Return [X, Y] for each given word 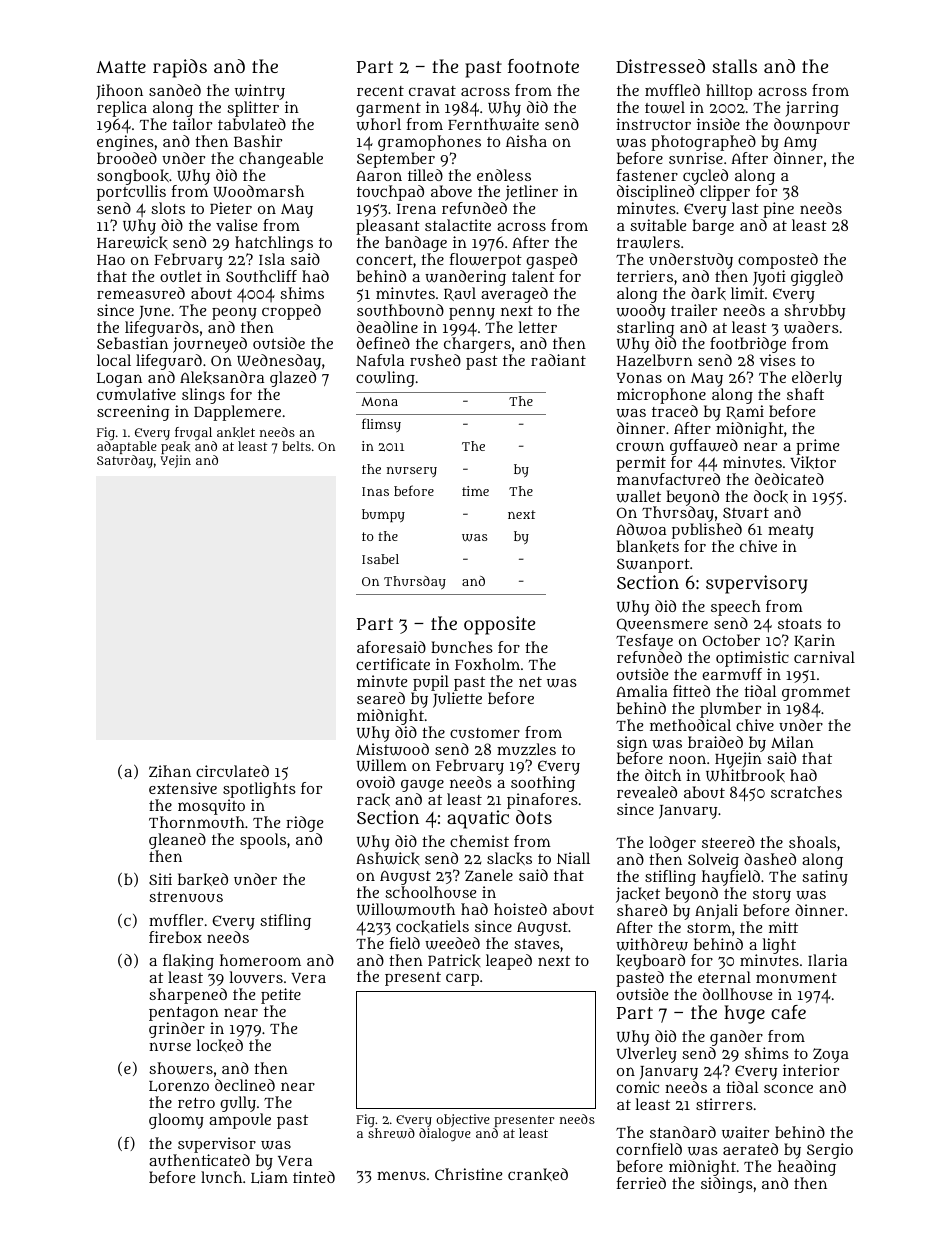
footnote [543, 66]
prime [817, 447]
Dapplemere [237, 413]
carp [462, 979]
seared [381, 698]
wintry [260, 92]
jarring [812, 109]
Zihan [170, 771]
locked [220, 1045]
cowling [385, 379]
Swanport [653, 565]
